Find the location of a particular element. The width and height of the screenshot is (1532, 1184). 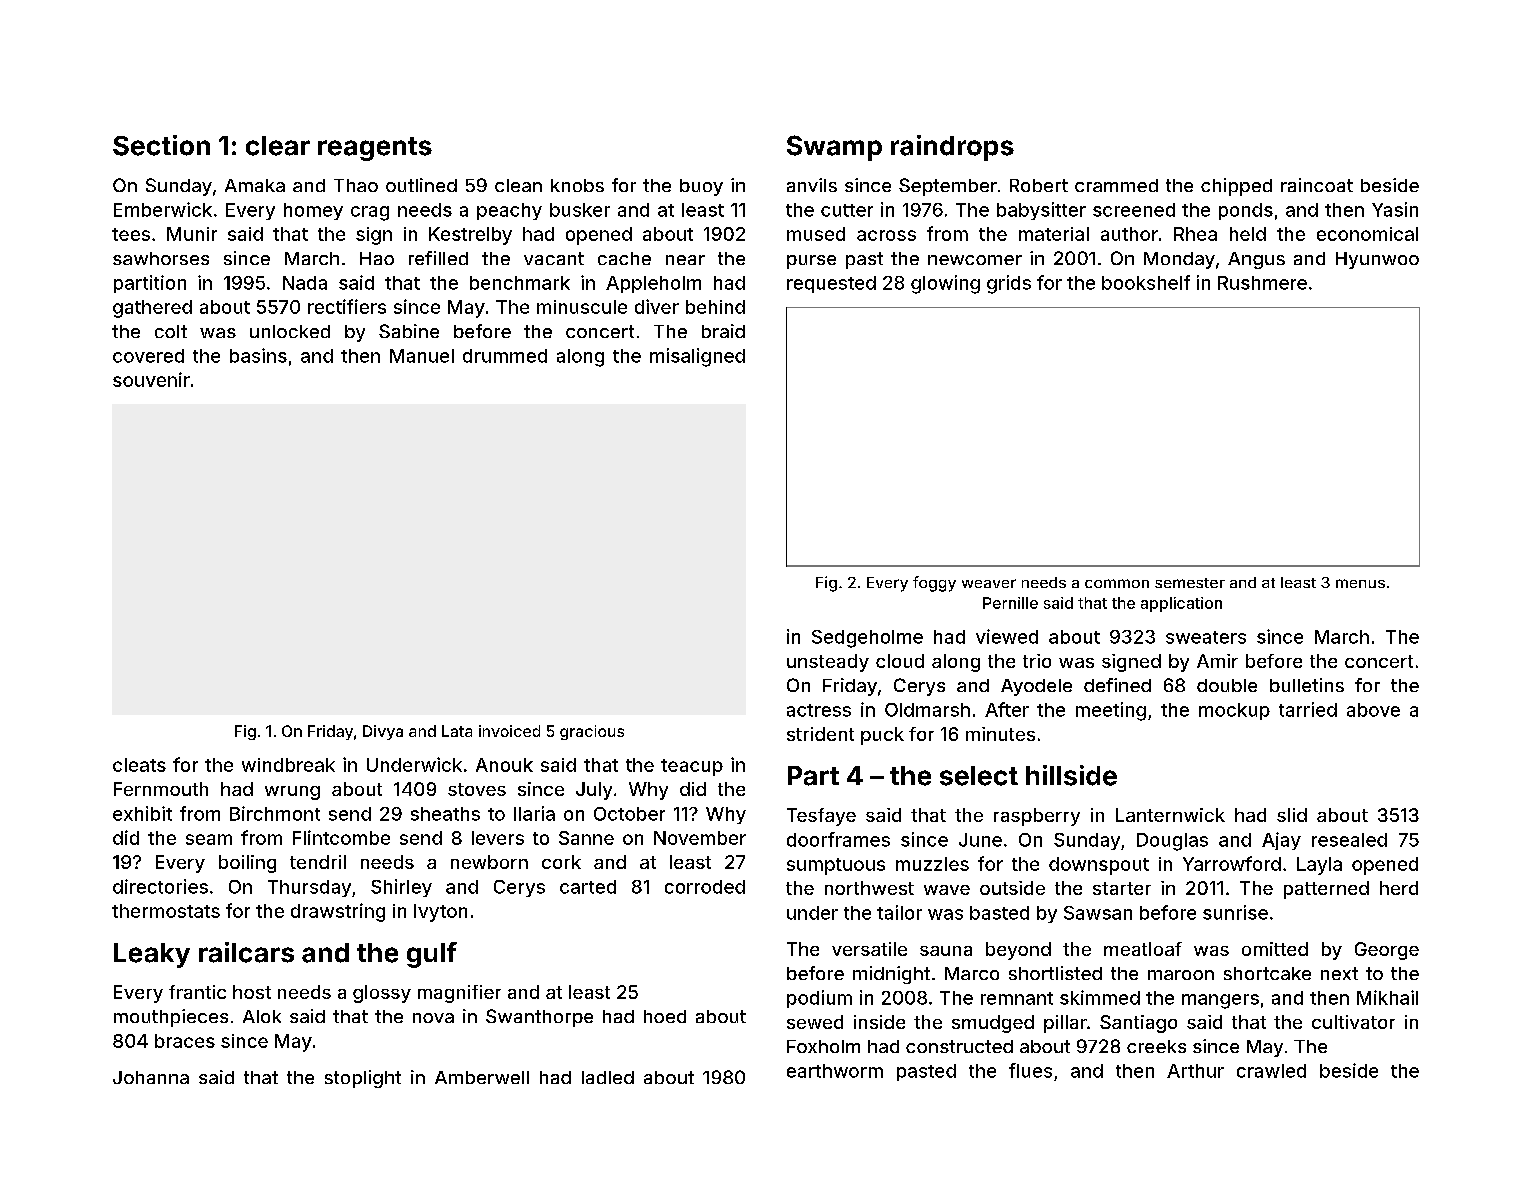

minutes is located at coordinates (1000, 734).
